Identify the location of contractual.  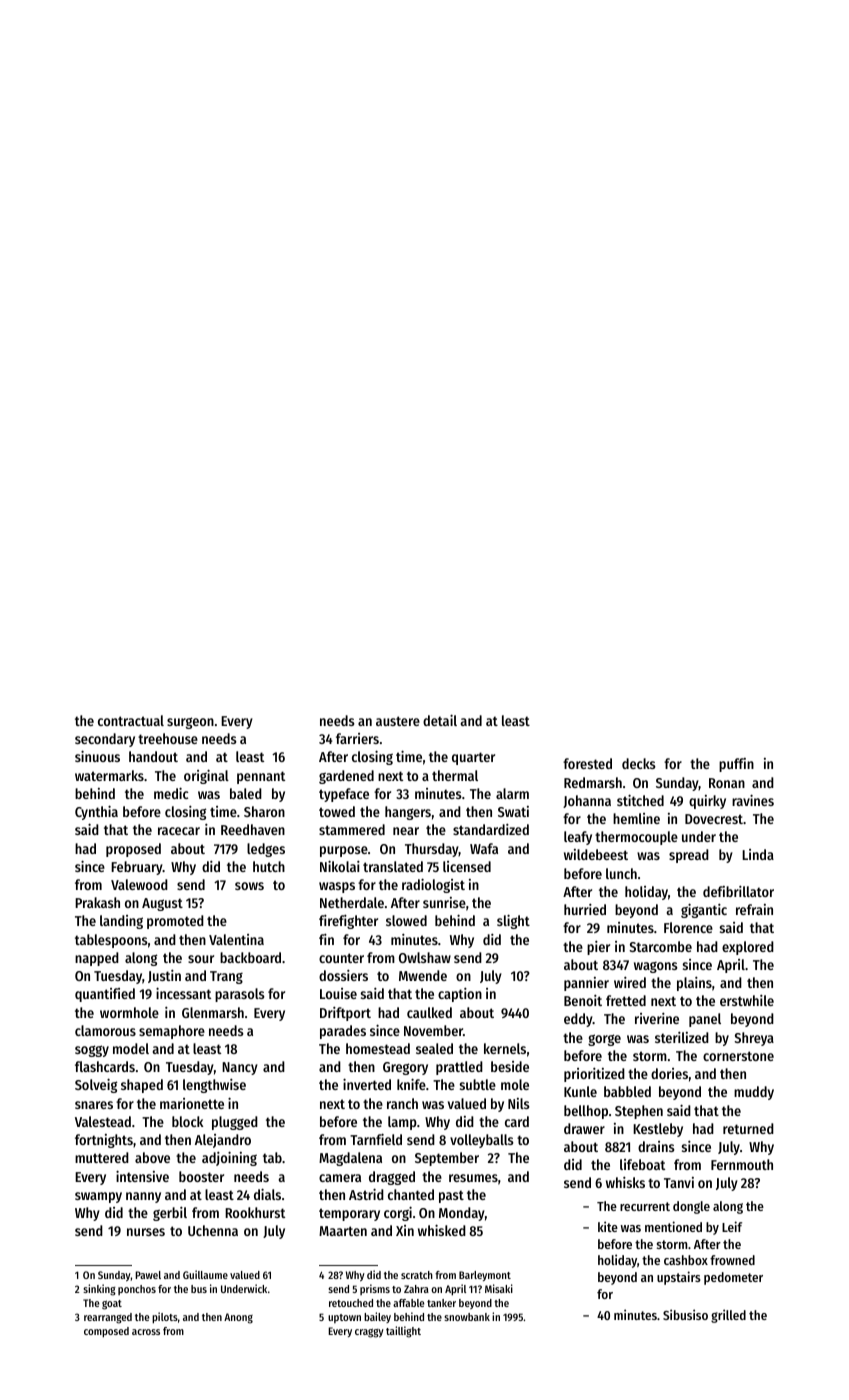
(131, 720).
